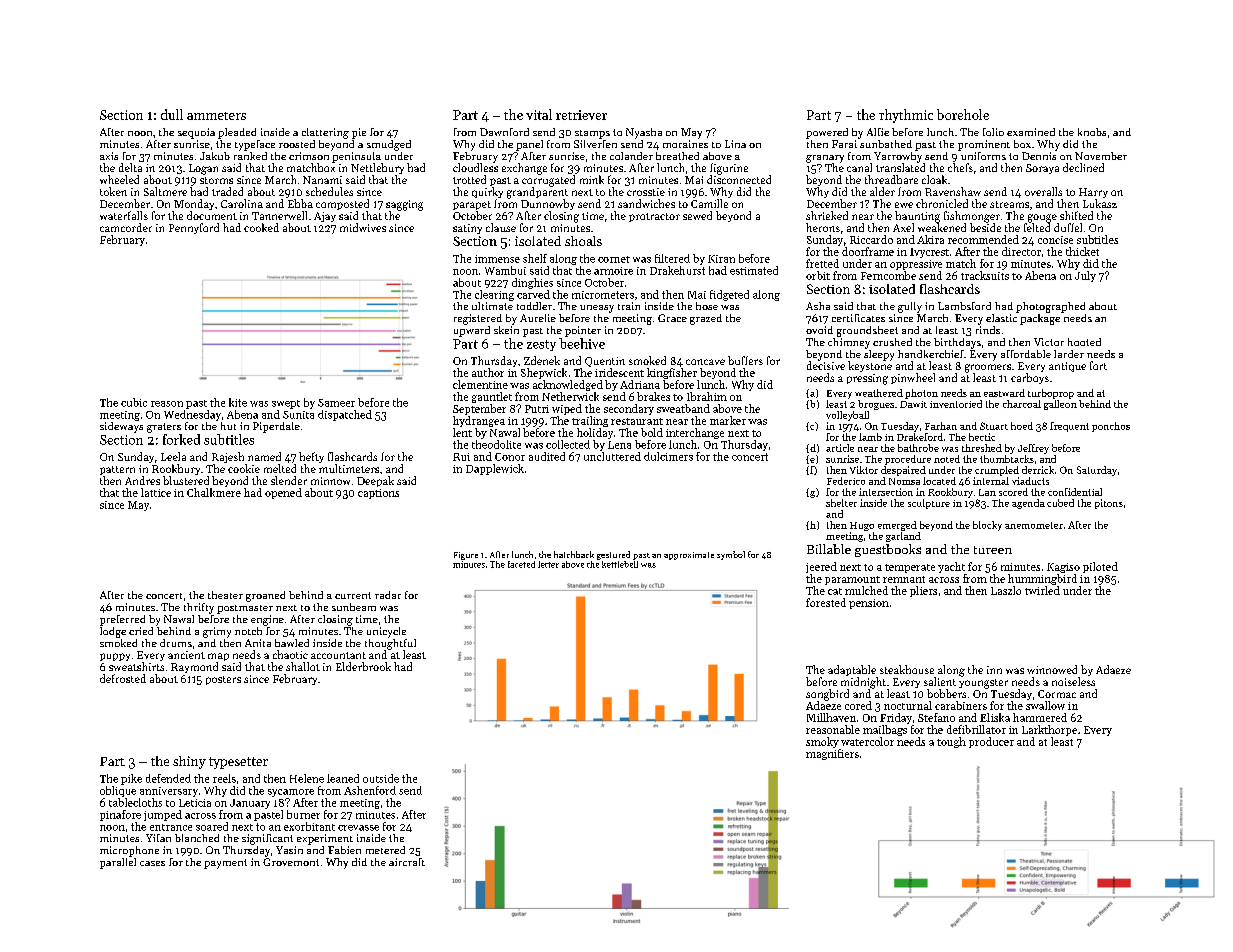 This image has height=952, width=1233. What do you see at coordinates (832, 754) in the image?
I see `magnifiers` at bounding box center [832, 754].
